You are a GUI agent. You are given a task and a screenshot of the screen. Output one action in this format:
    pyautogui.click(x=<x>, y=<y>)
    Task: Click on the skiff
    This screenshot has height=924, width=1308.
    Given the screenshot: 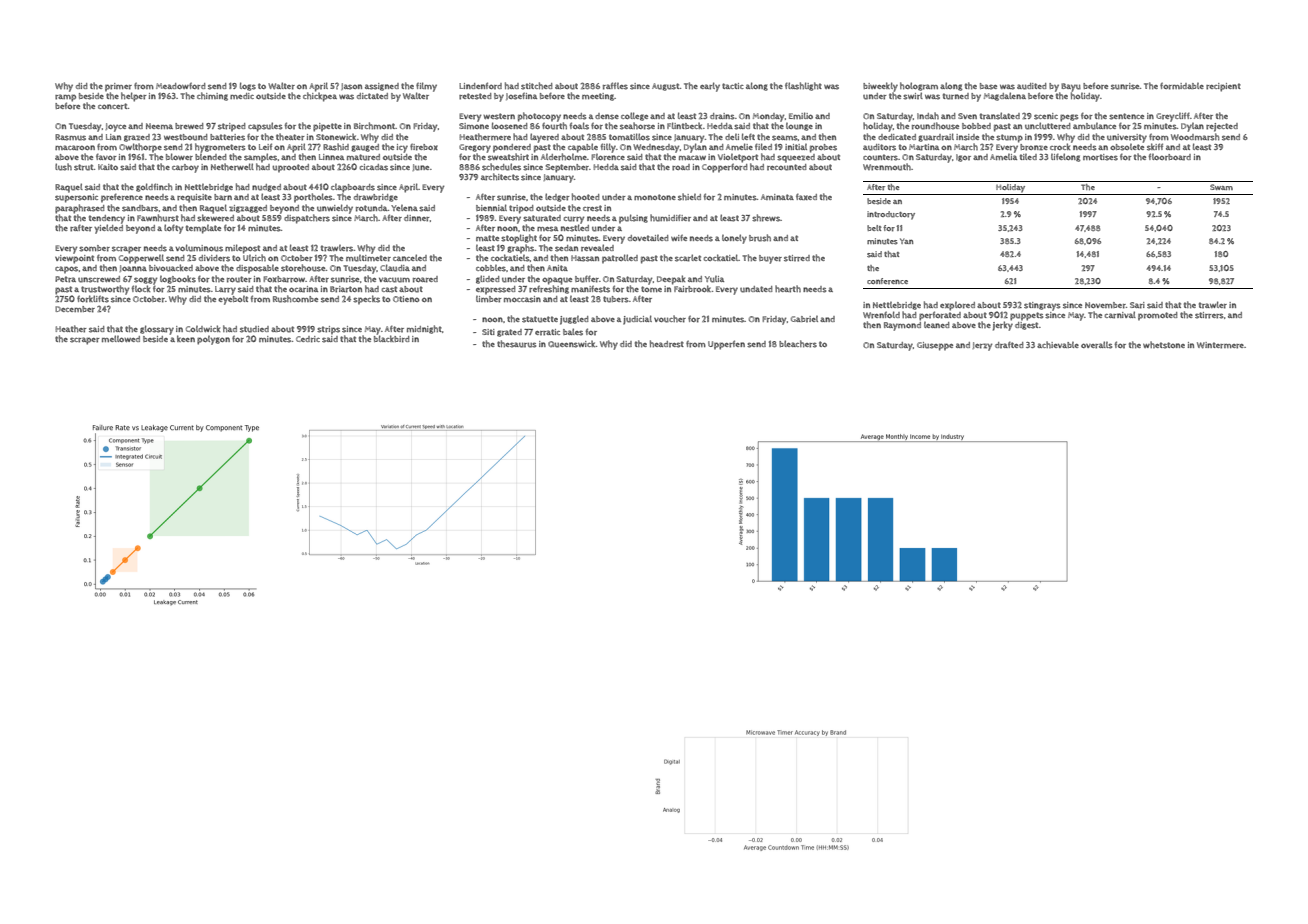 What is the action you would take?
    pyautogui.click(x=1155, y=147)
